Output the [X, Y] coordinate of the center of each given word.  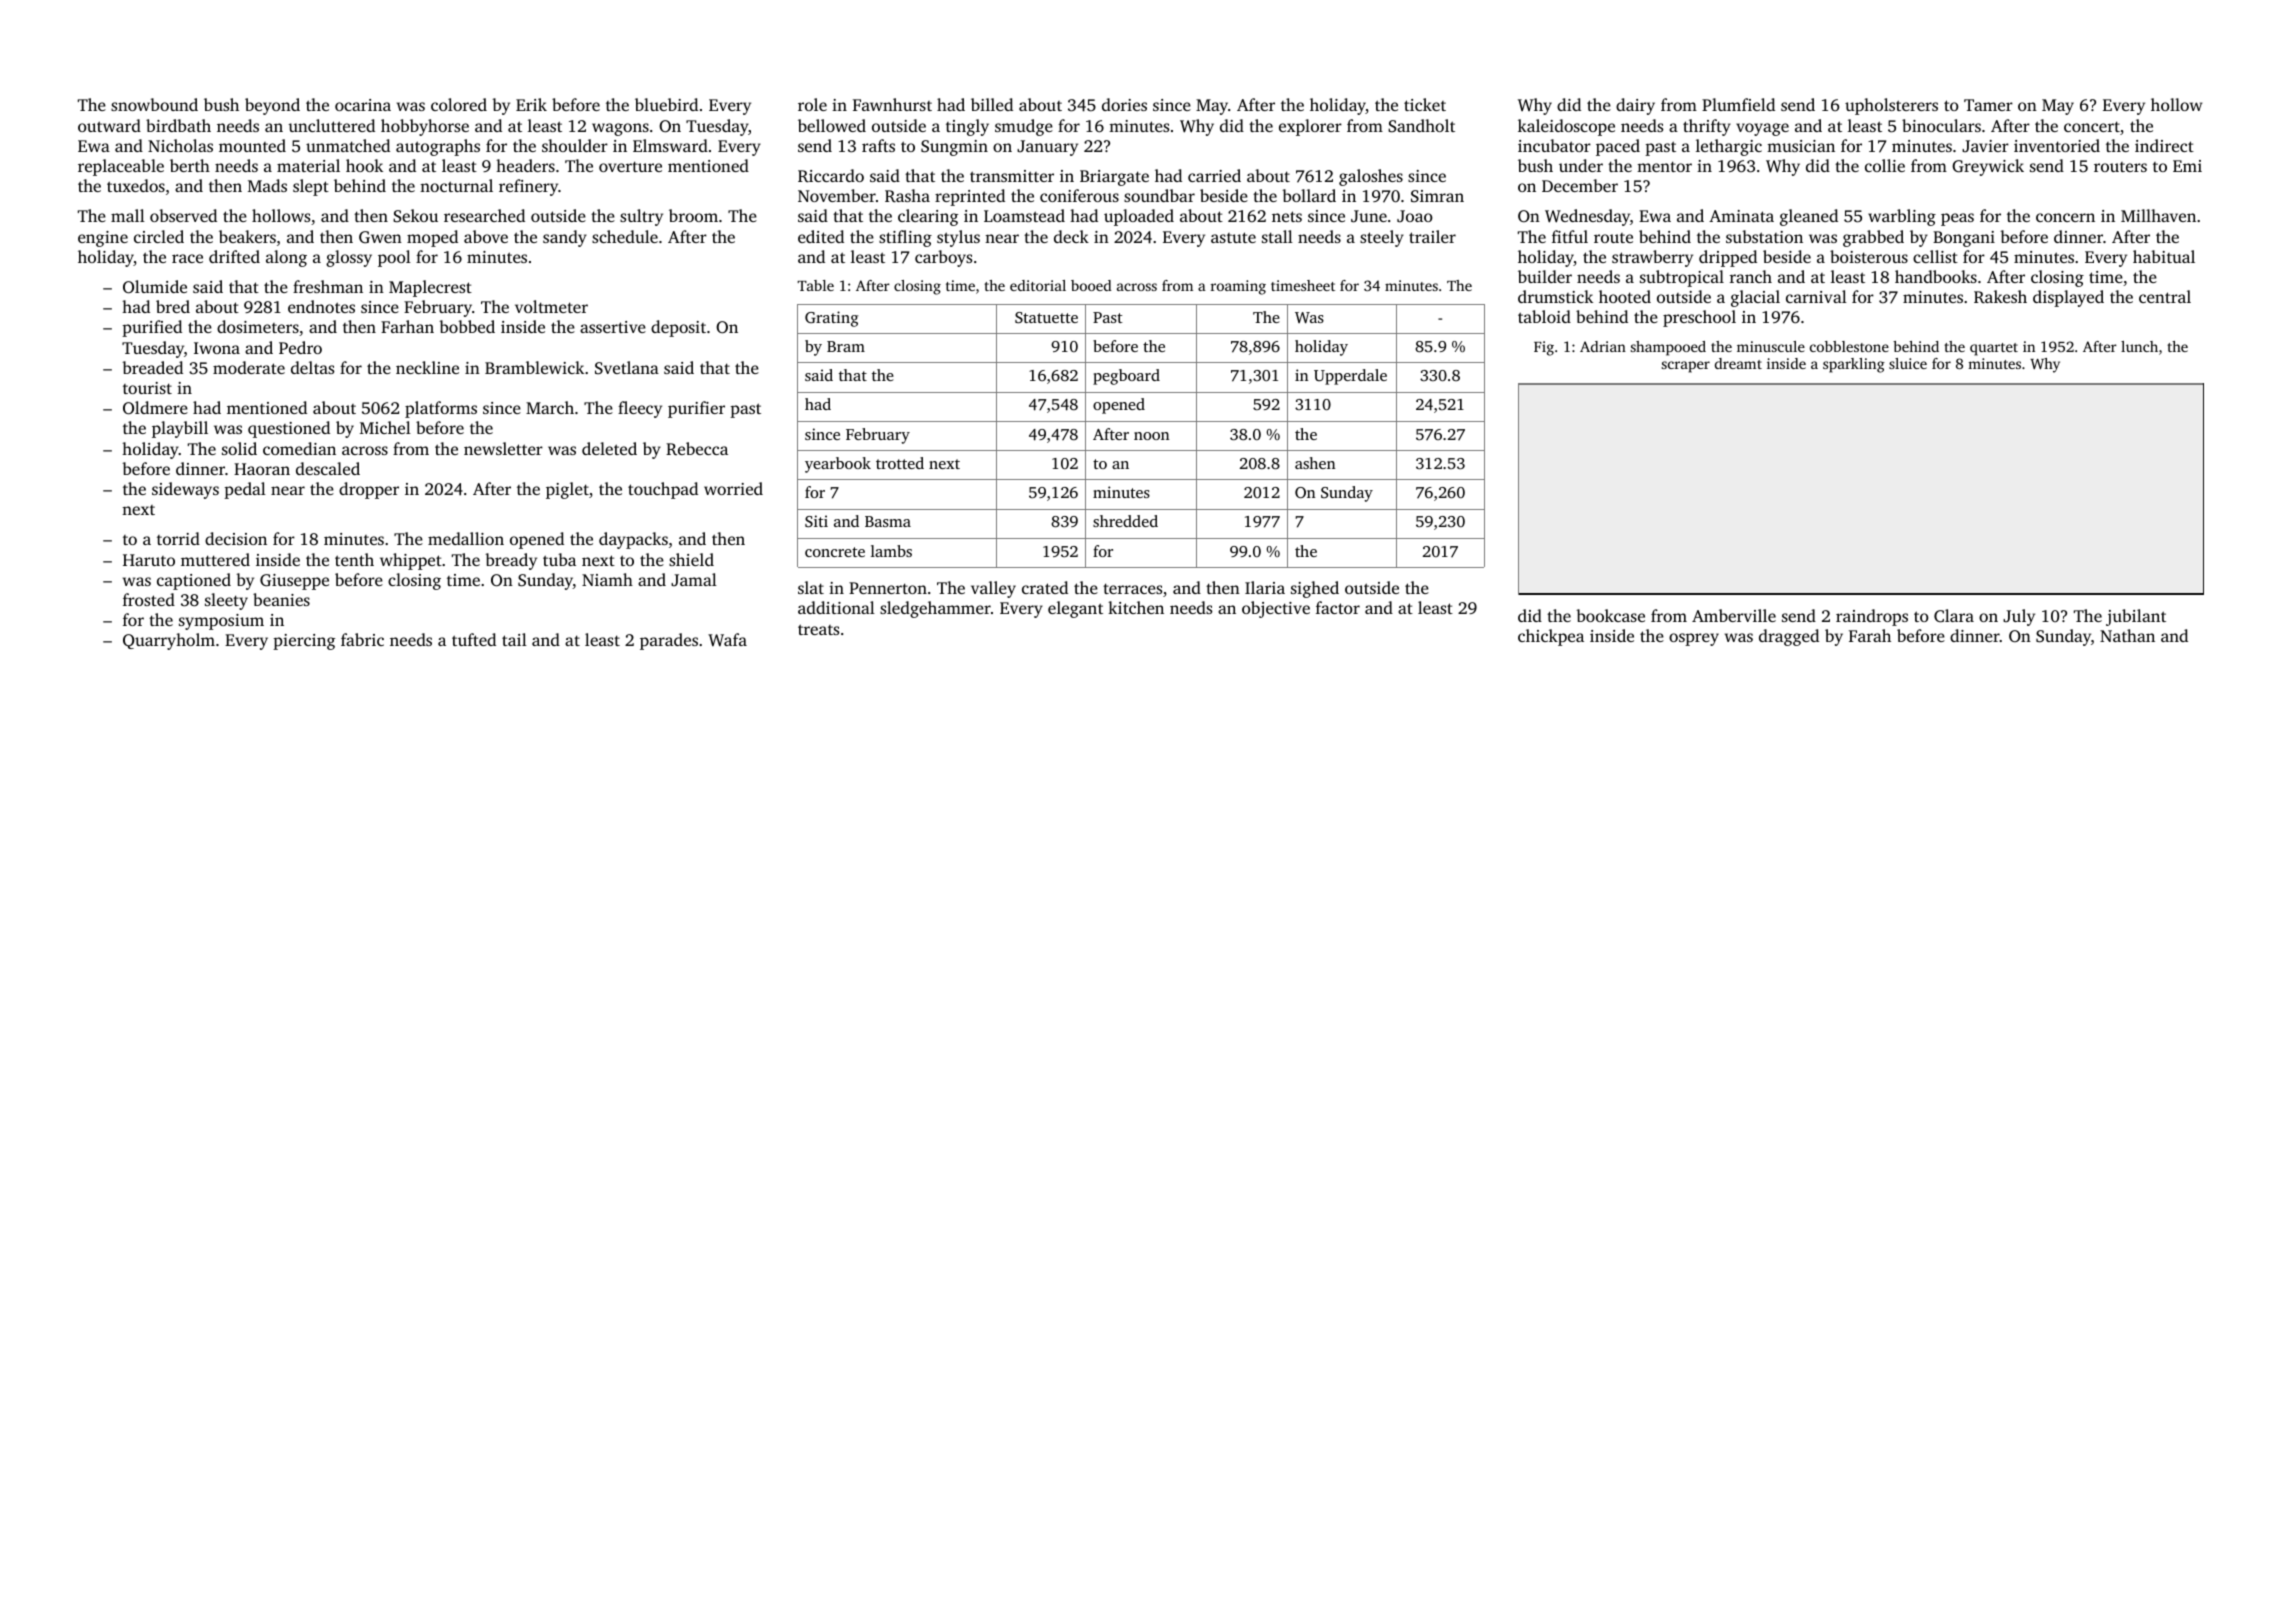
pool [394, 258]
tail [514, 639]
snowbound [154, 104]
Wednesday [1587, 217]
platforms [441, 409]
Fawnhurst [892, 104]
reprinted [970, 197]
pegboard [1126, 377]
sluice [1908, 363]
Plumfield [1738, 104]
